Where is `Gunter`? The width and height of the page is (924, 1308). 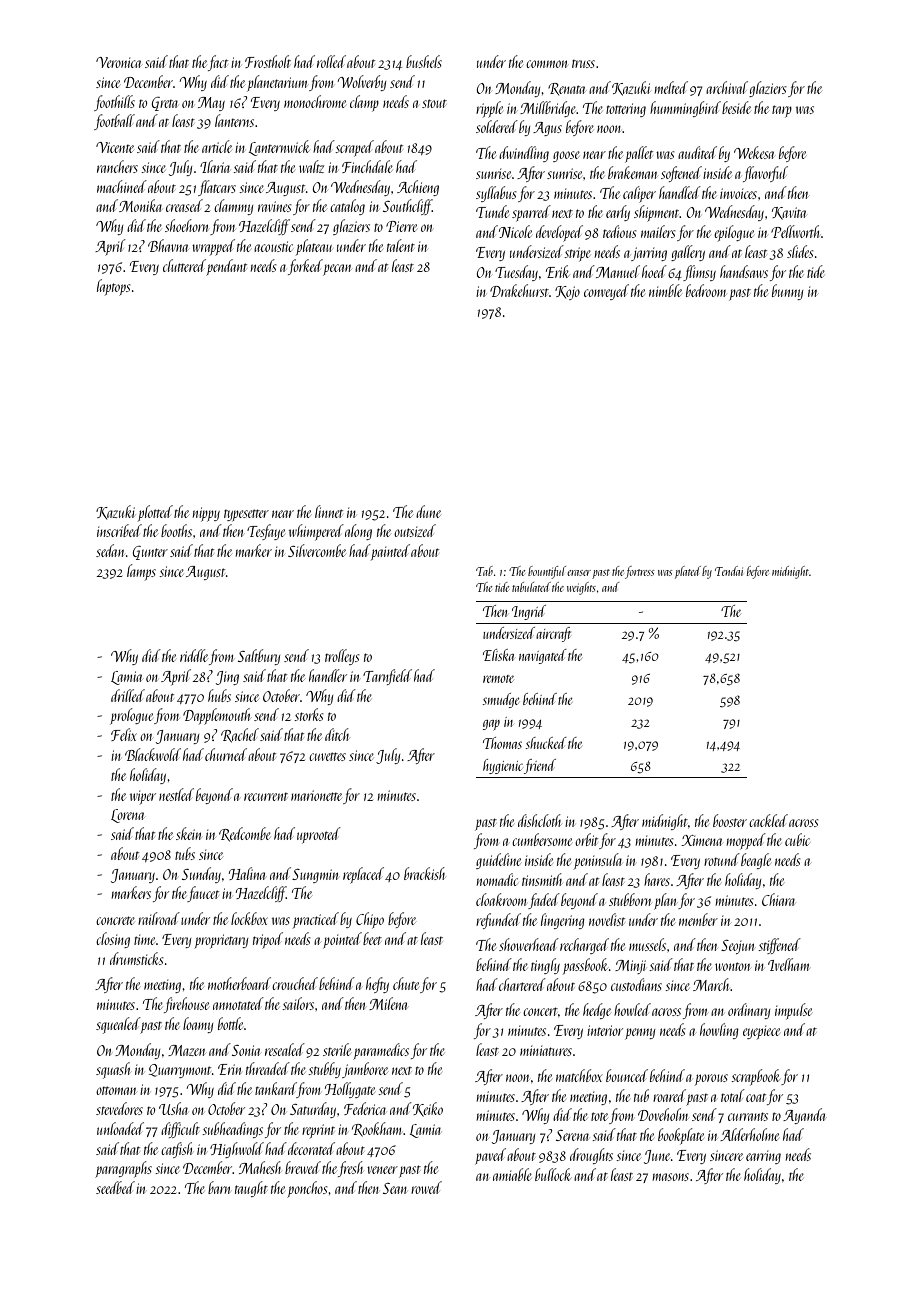 Gunter is located at coordinates (150, 553).
